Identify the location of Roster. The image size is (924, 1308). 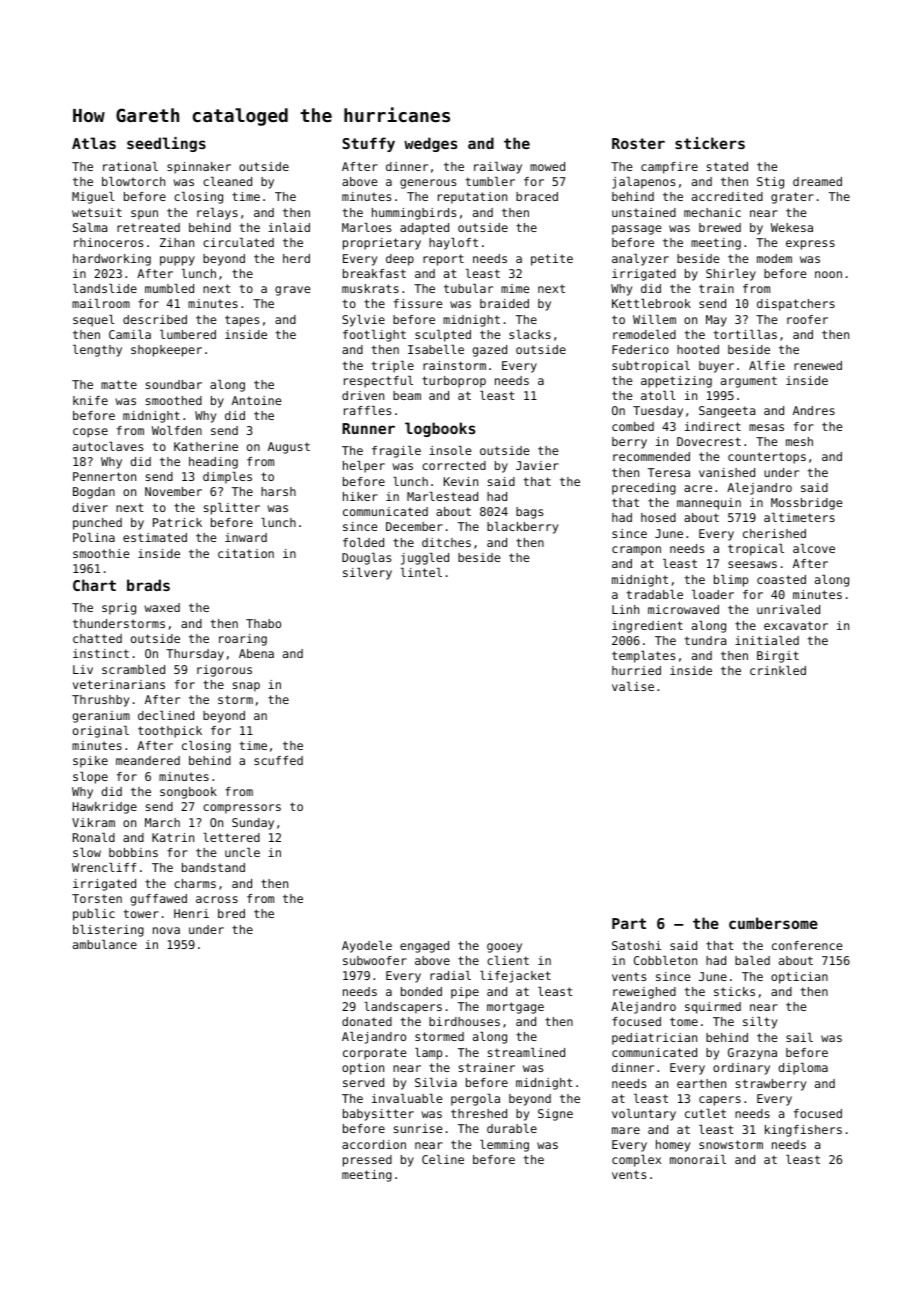
(638, 143).
